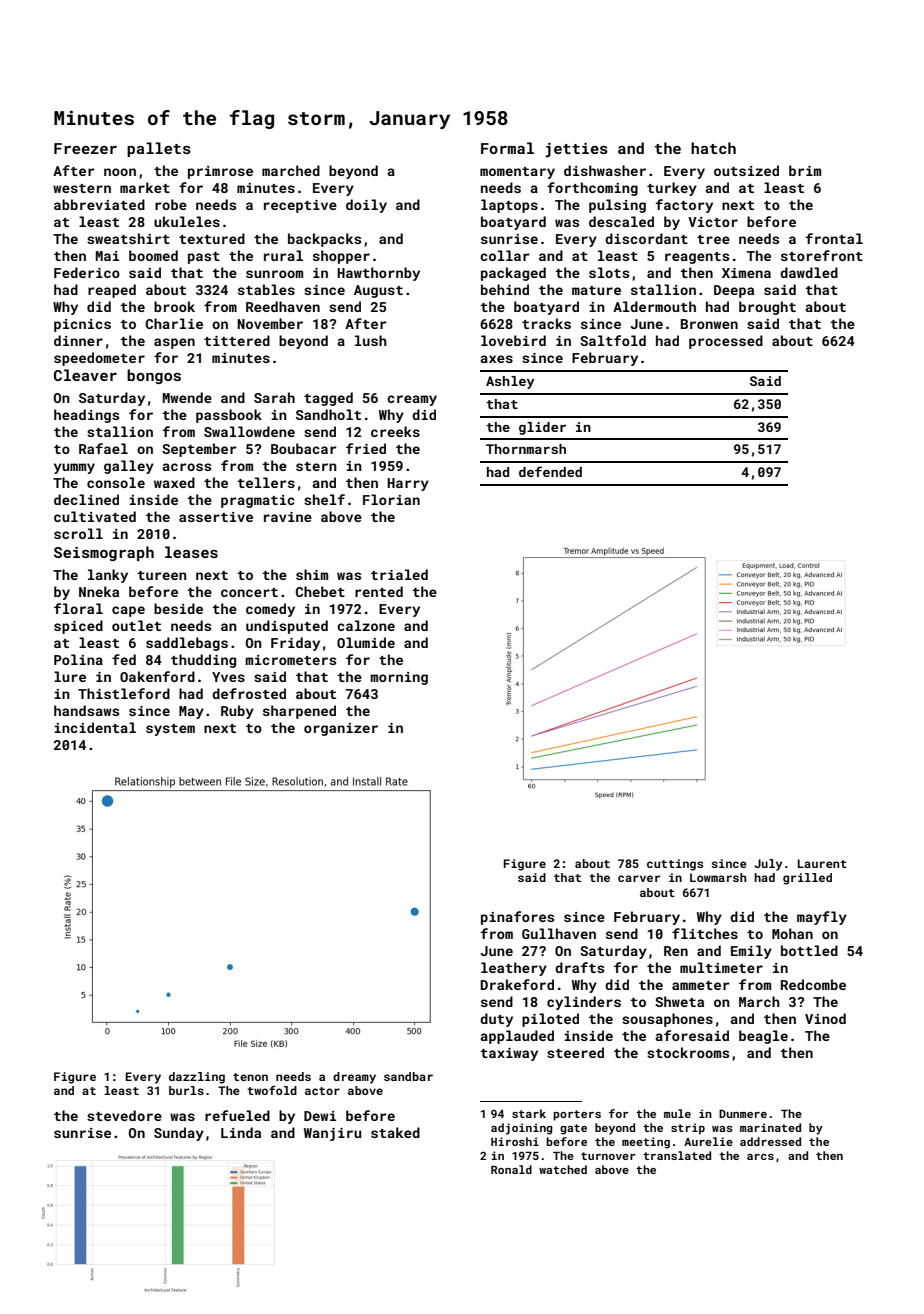  I want to click on floral, so click(78, 608).
